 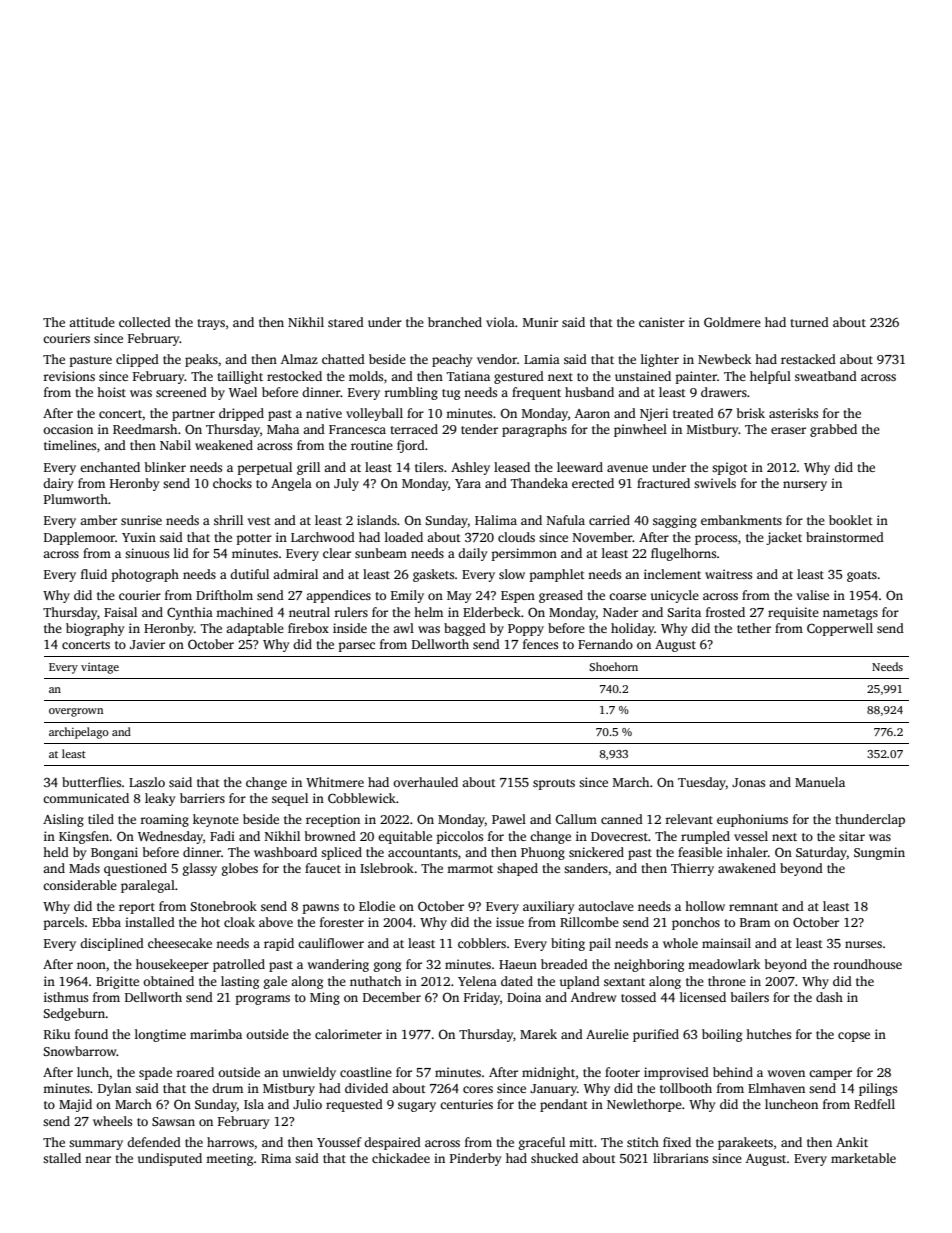 I want to click on painter, so click(x=696, y=377).
